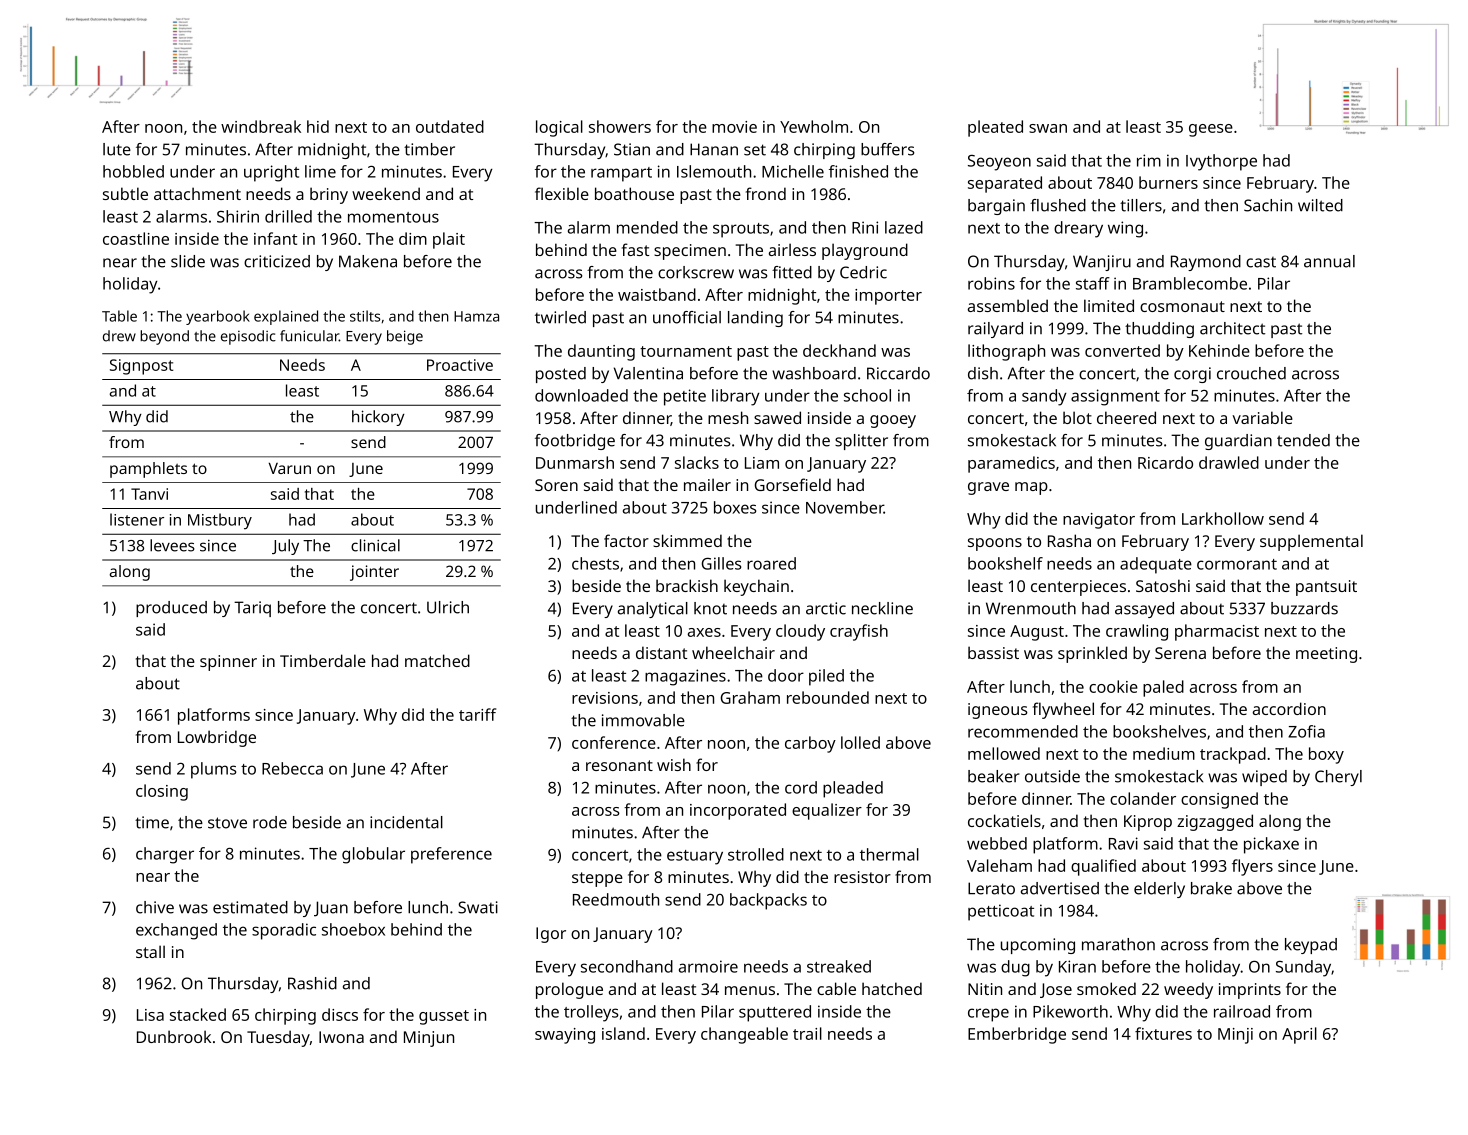  I want to click on keypad, so click(1311, 946).
